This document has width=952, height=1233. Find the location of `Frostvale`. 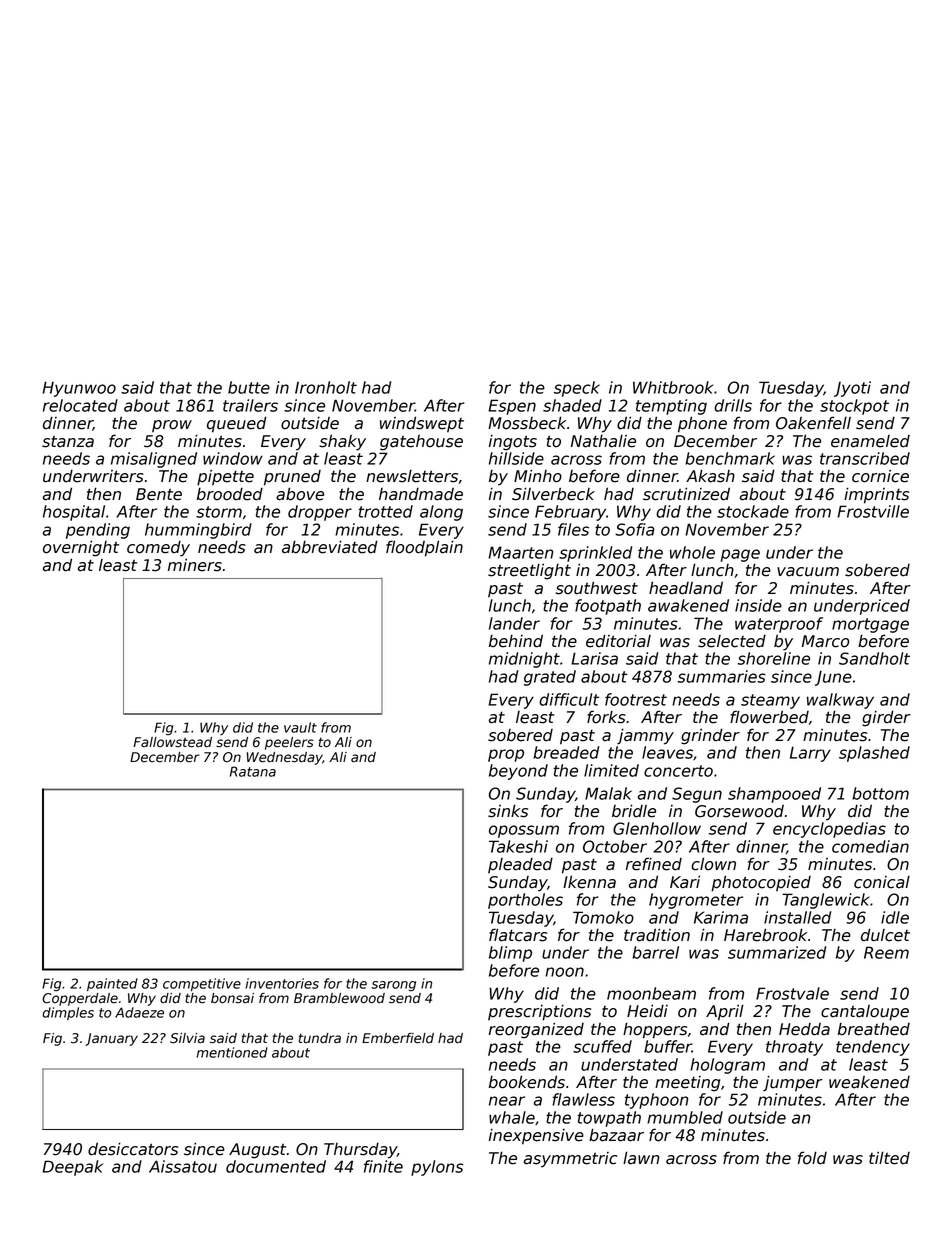

Frostvale is located at coordinates (792, 993).
